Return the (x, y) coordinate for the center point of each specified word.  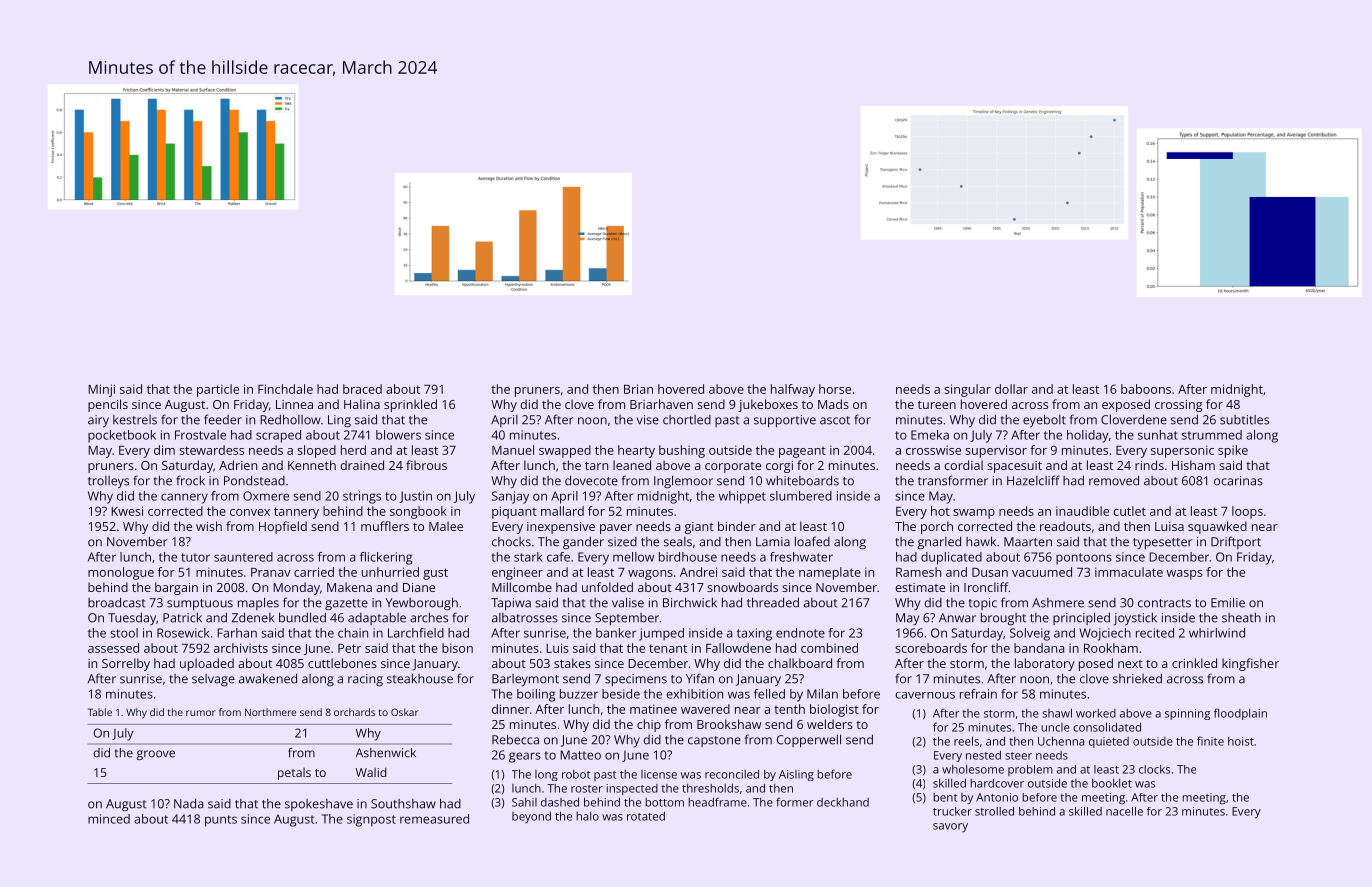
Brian (638, 389)
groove (155, 755)
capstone (714, 741)
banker (616, 633)
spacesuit (1014, 467)
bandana (1039, 648)
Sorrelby (126, 664)
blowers (398, 435)
